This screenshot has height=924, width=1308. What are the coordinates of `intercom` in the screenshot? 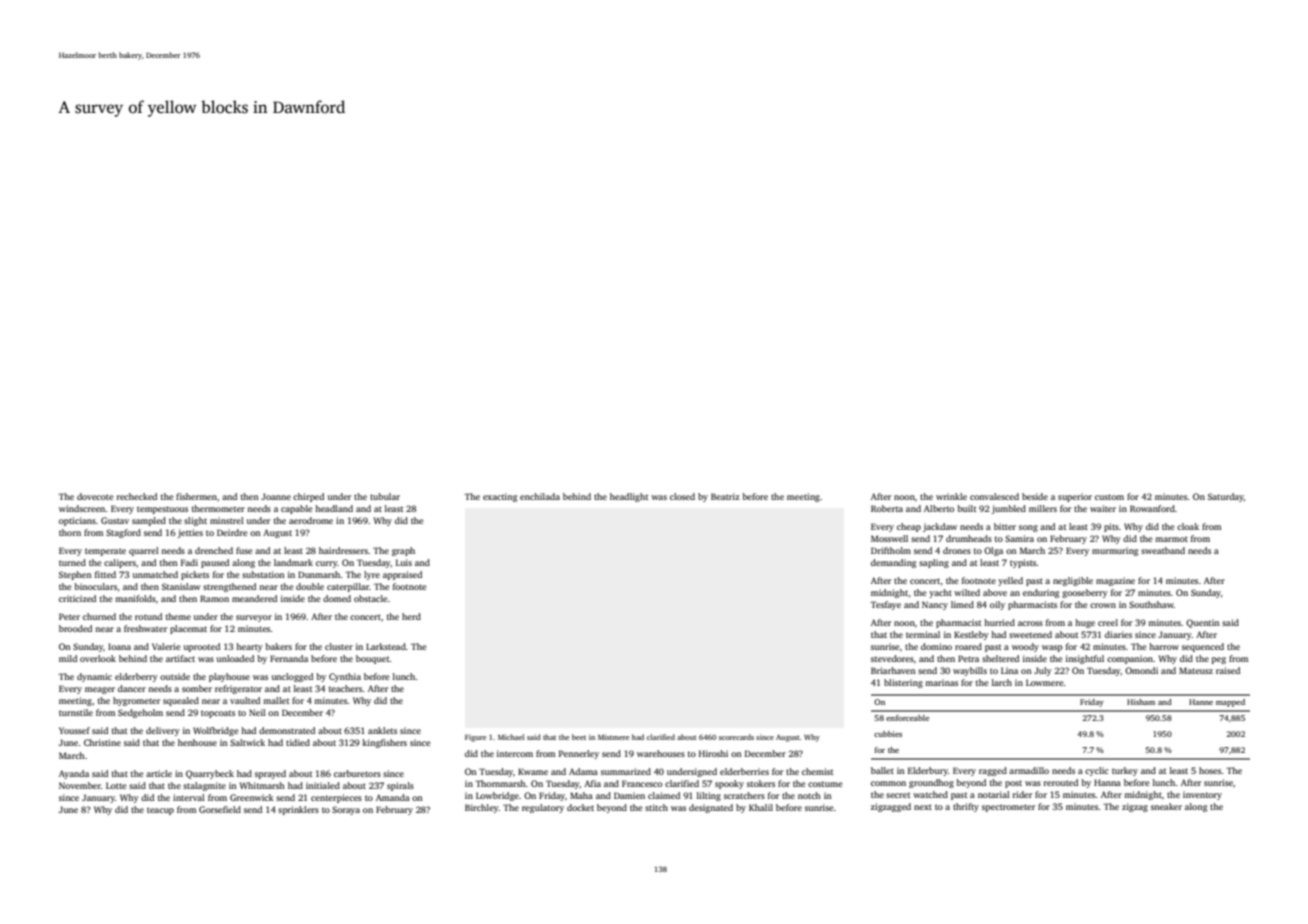 It's located at (515, 753).
